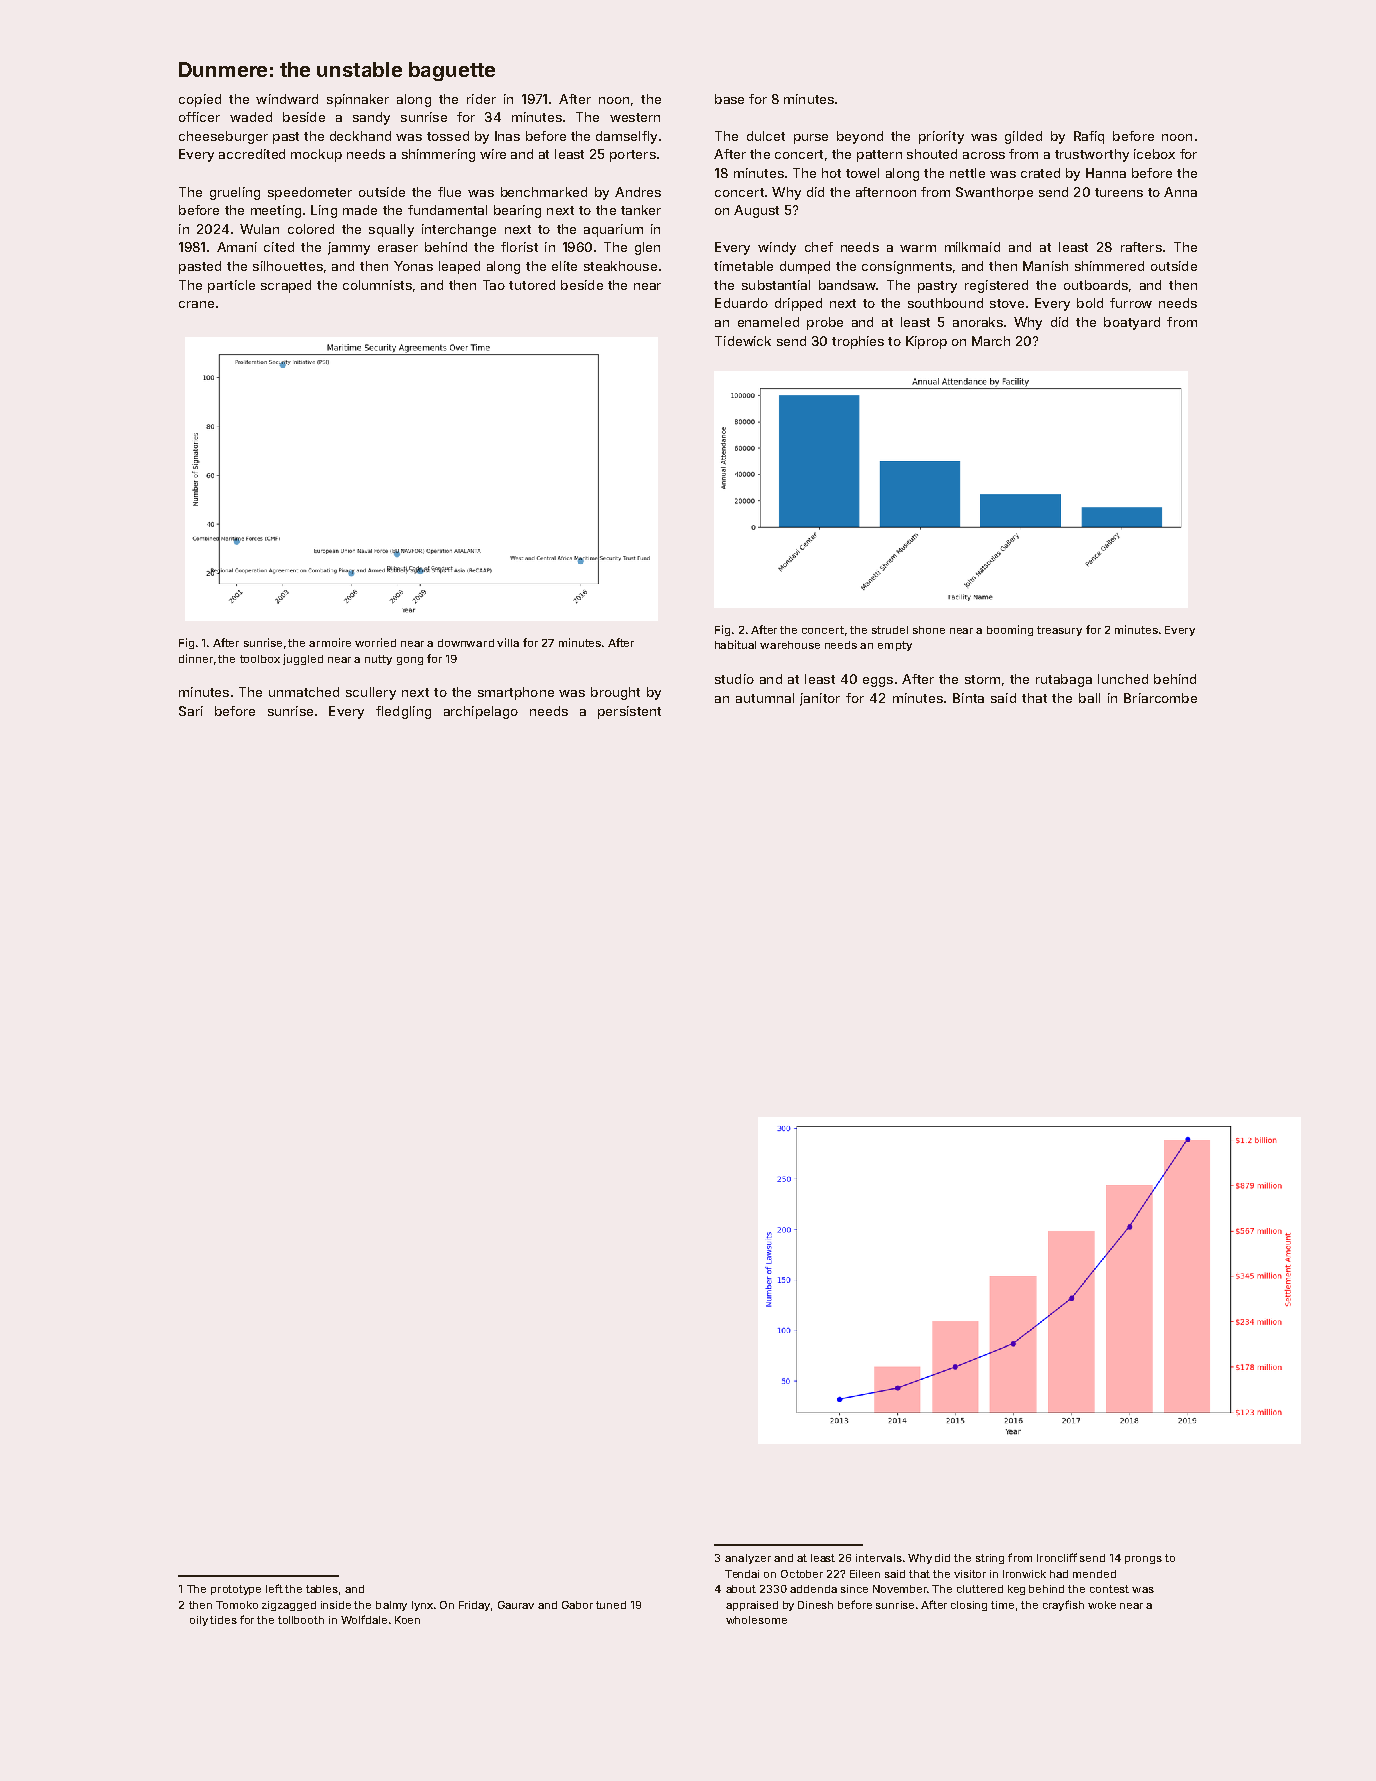 The image size is (1376, 1781). I want to click on prongs, so click(1143, 1560).
